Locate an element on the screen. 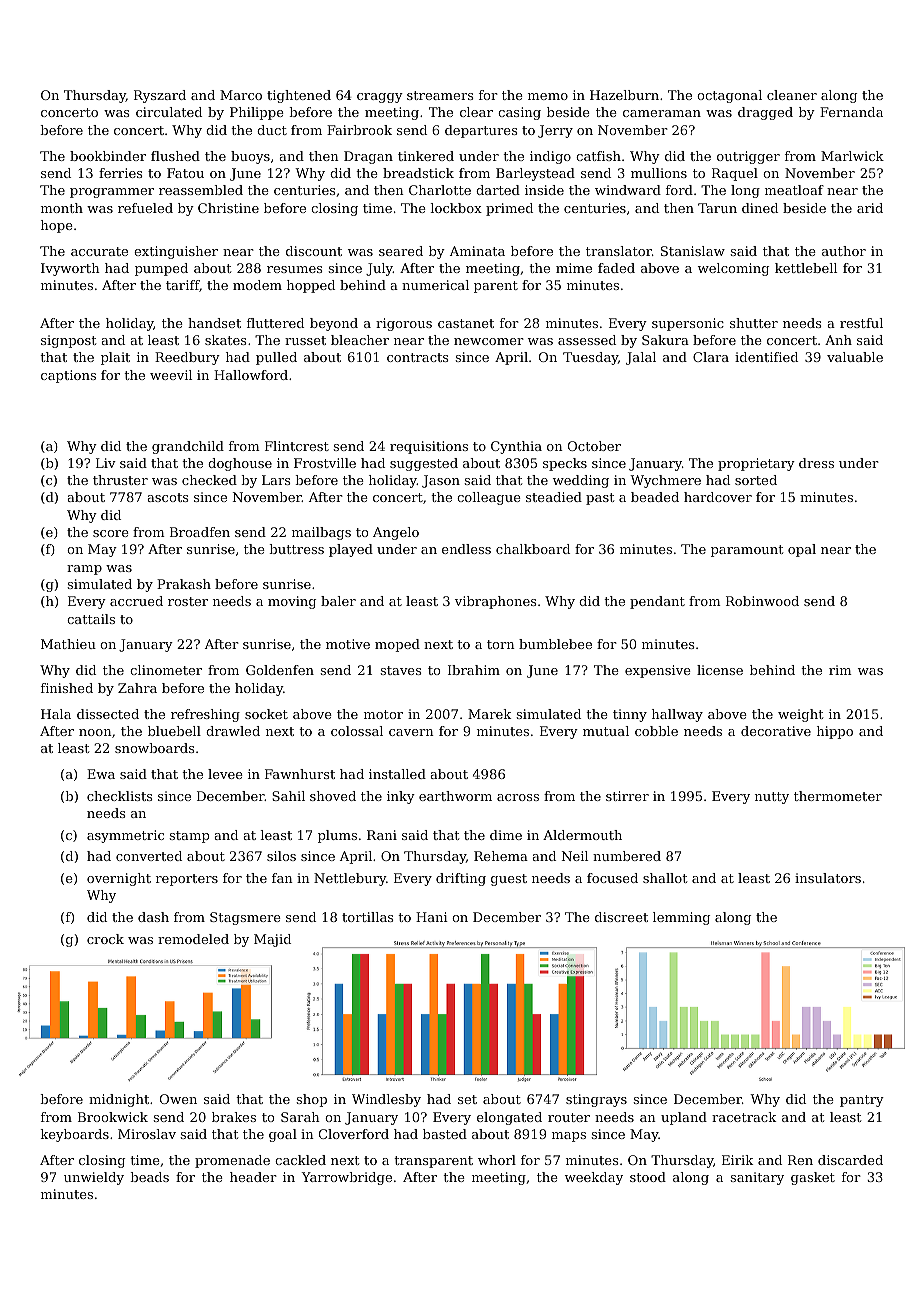  overnight is located at coordinates (119, 879).
